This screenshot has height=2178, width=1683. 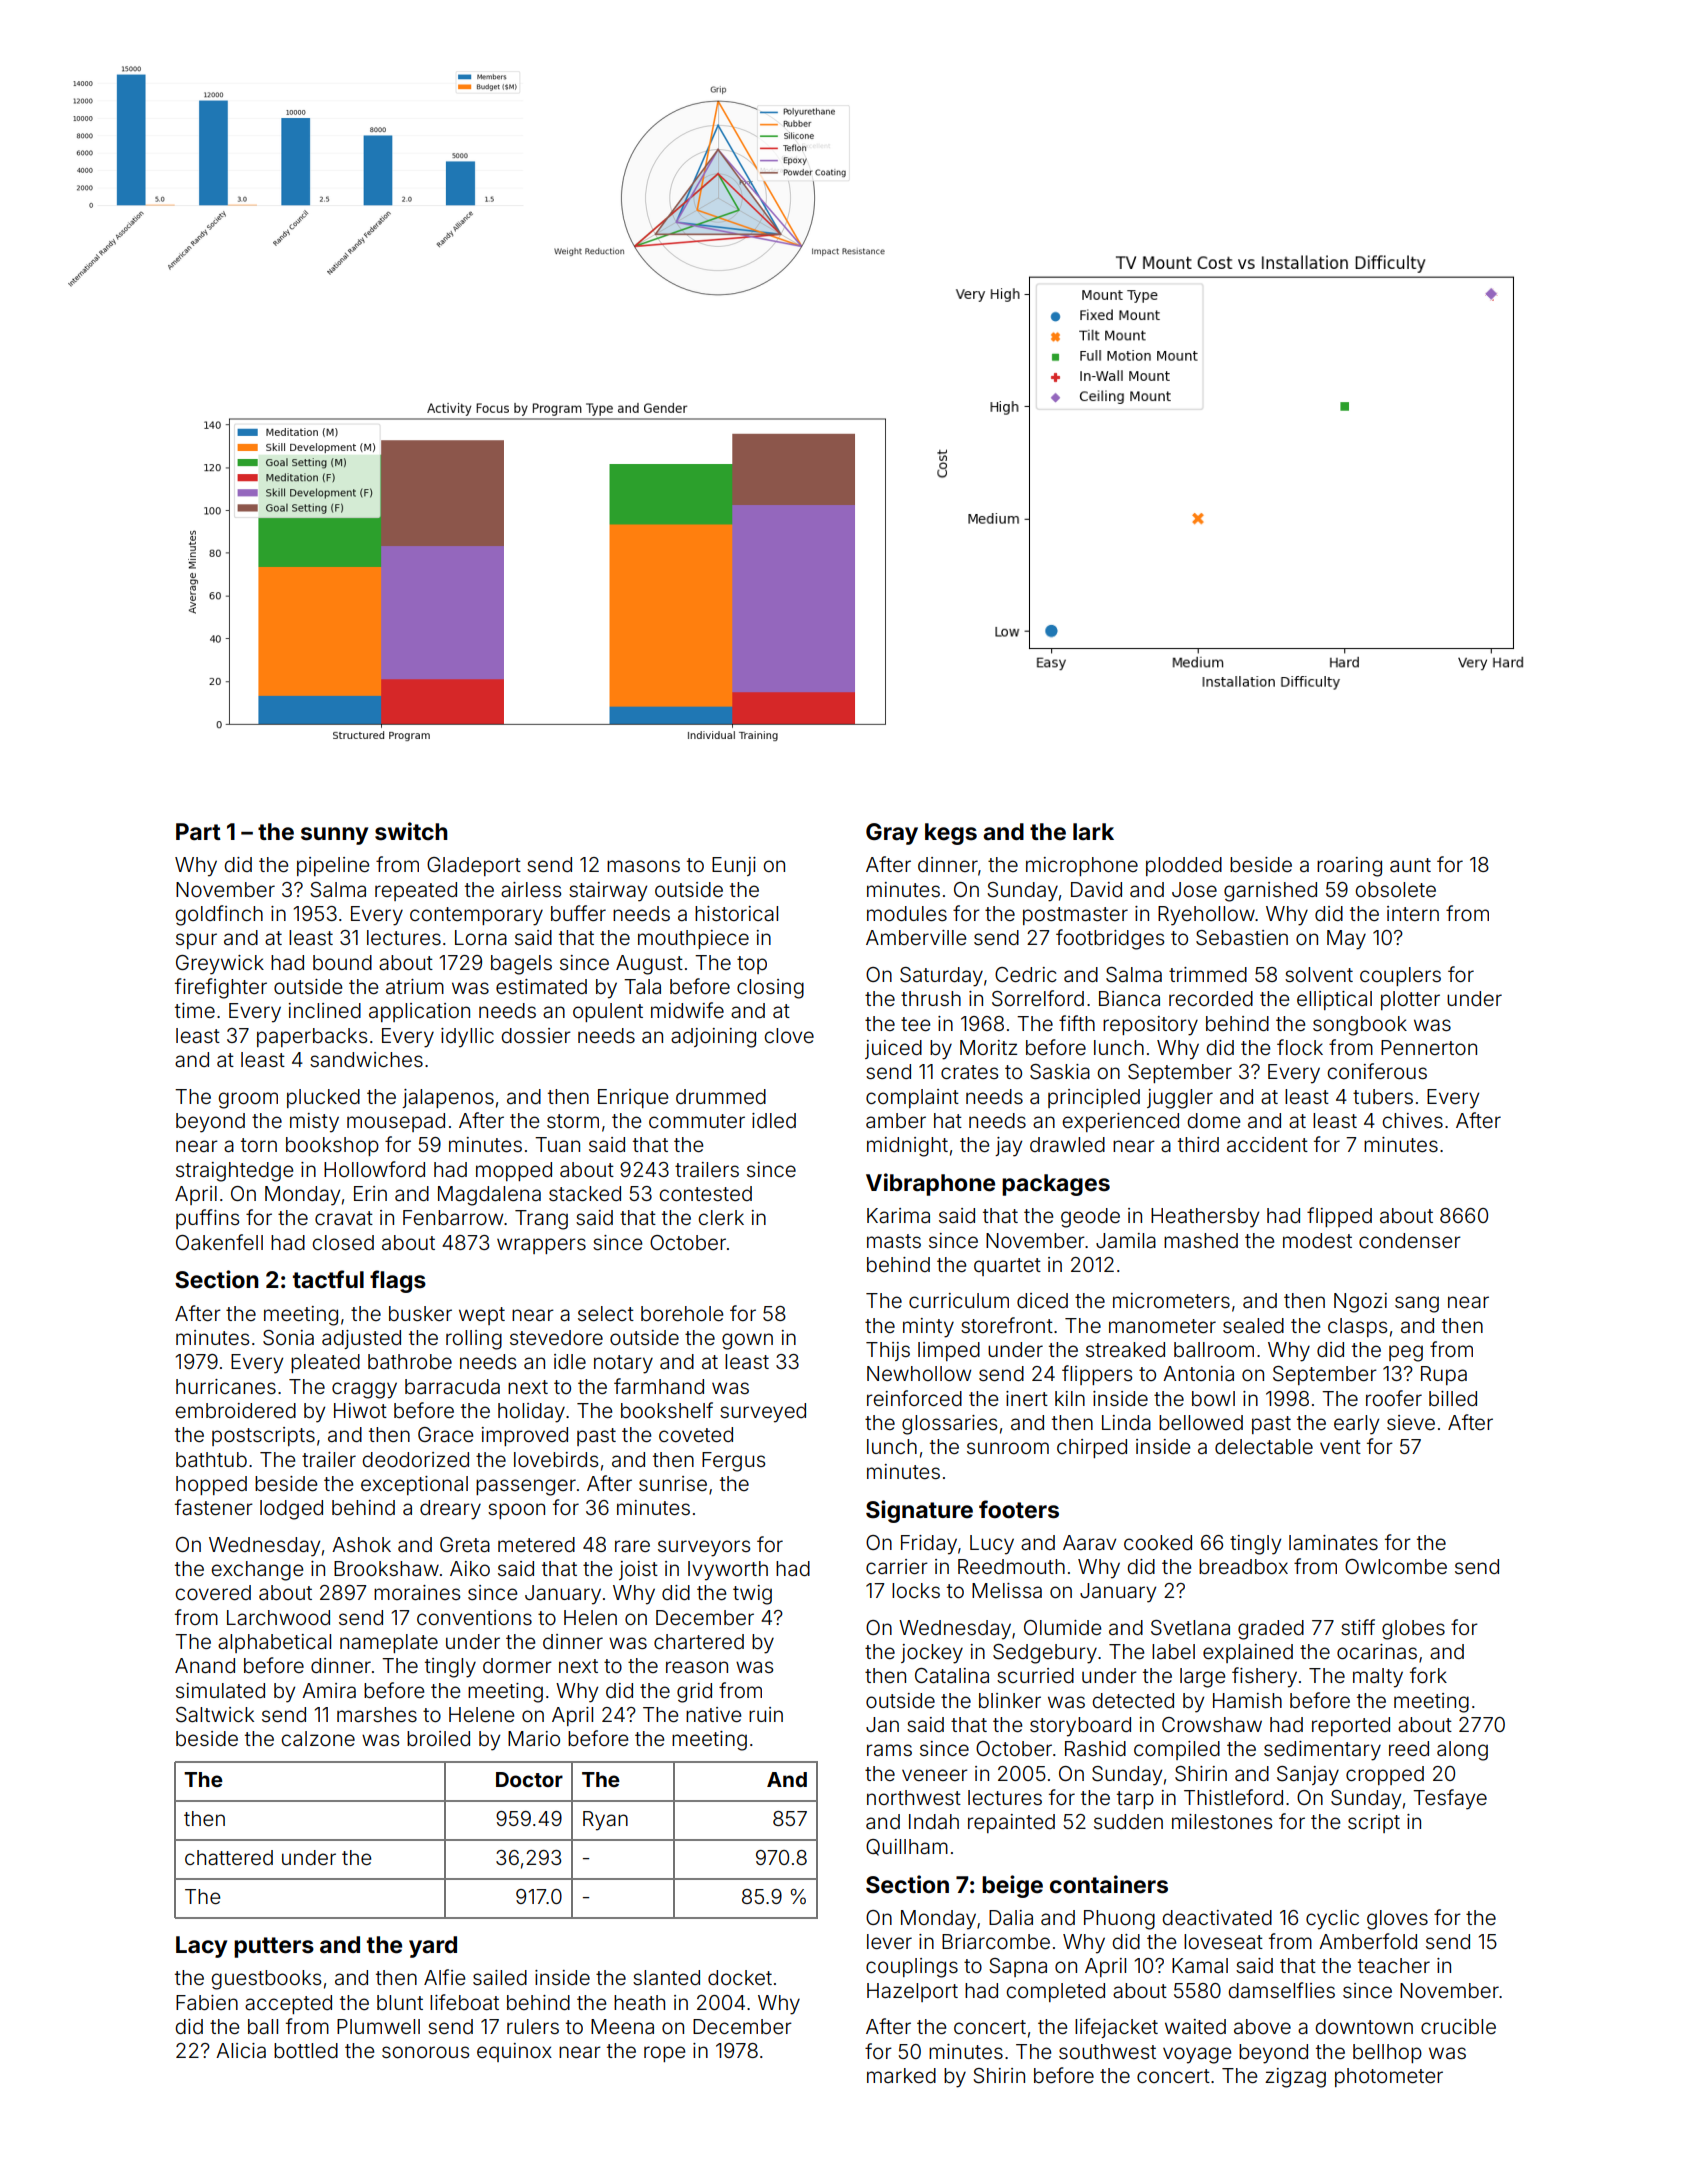 What do you see at coordinates (1212, 1724) in the screenshot?
I see `Crowshaw` at bounding box center [1212, 1724].
